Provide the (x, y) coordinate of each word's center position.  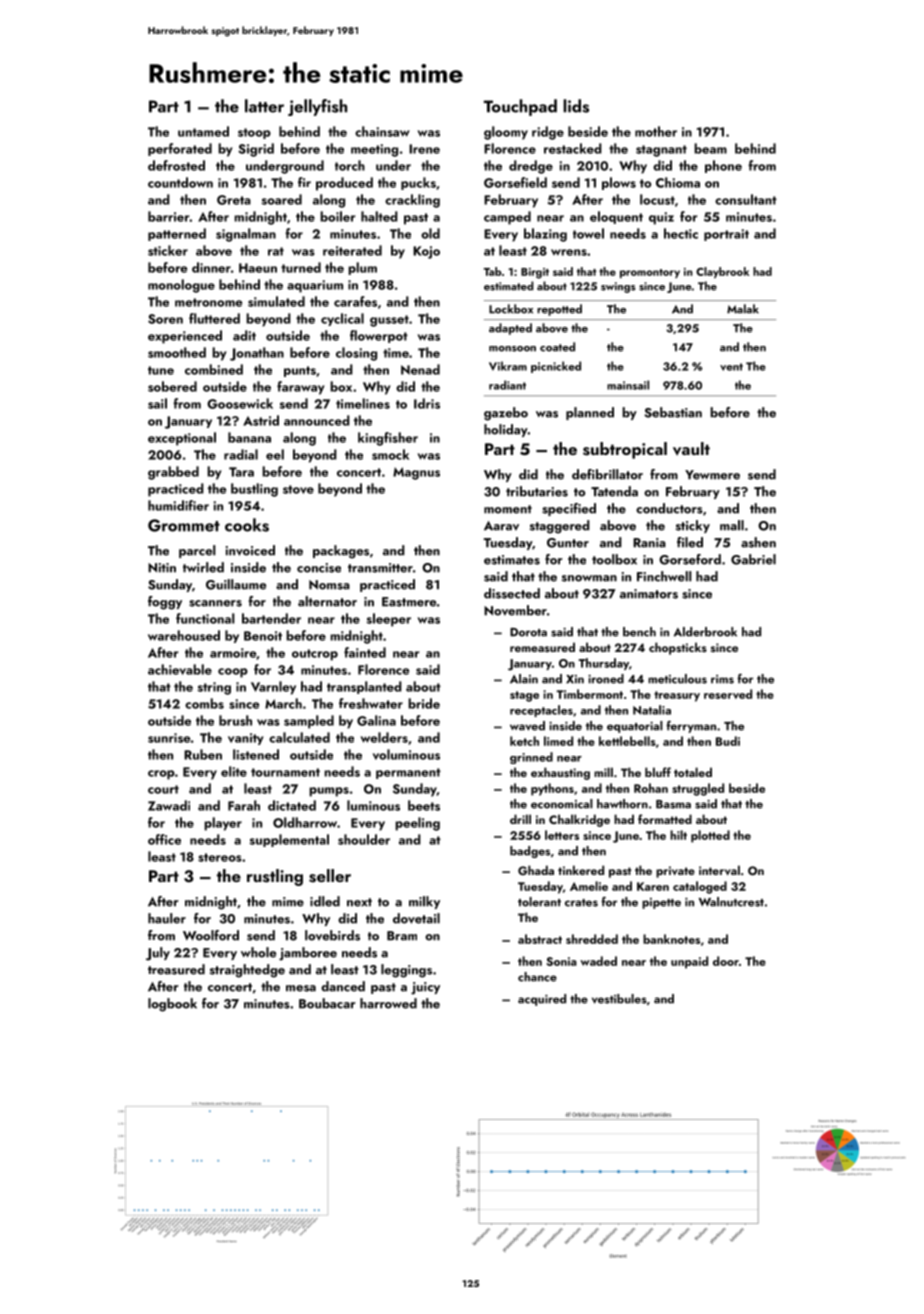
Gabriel (753, 559)
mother (656, 131)
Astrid (261, 420)
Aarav (501, 526)
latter (264, 106)
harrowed (388, 1003)
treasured (176, 969)
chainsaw (382, 131)
